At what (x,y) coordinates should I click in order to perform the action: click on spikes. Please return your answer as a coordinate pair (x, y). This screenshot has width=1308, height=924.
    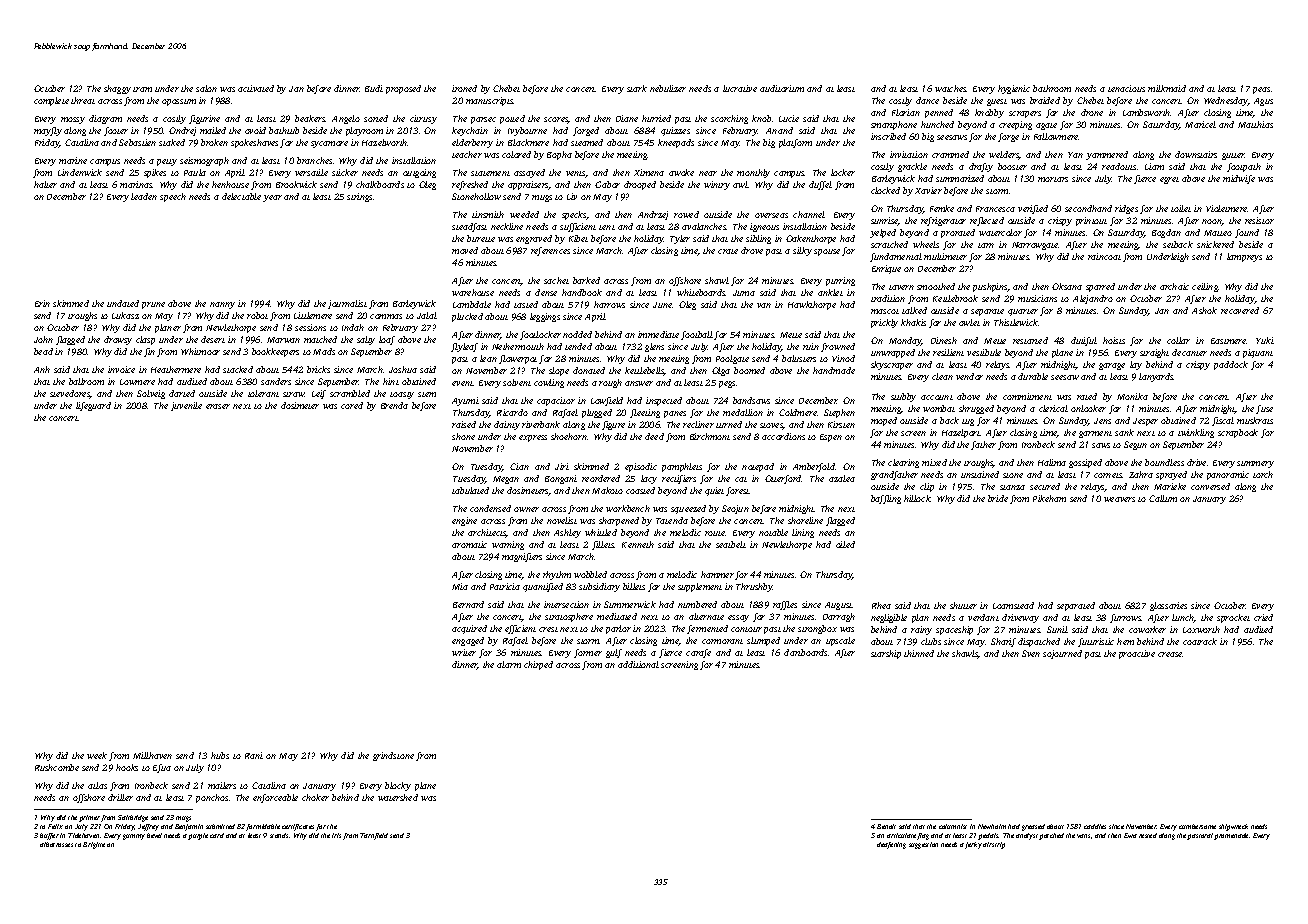
    Looking at the image, I should click on (155, 173).
